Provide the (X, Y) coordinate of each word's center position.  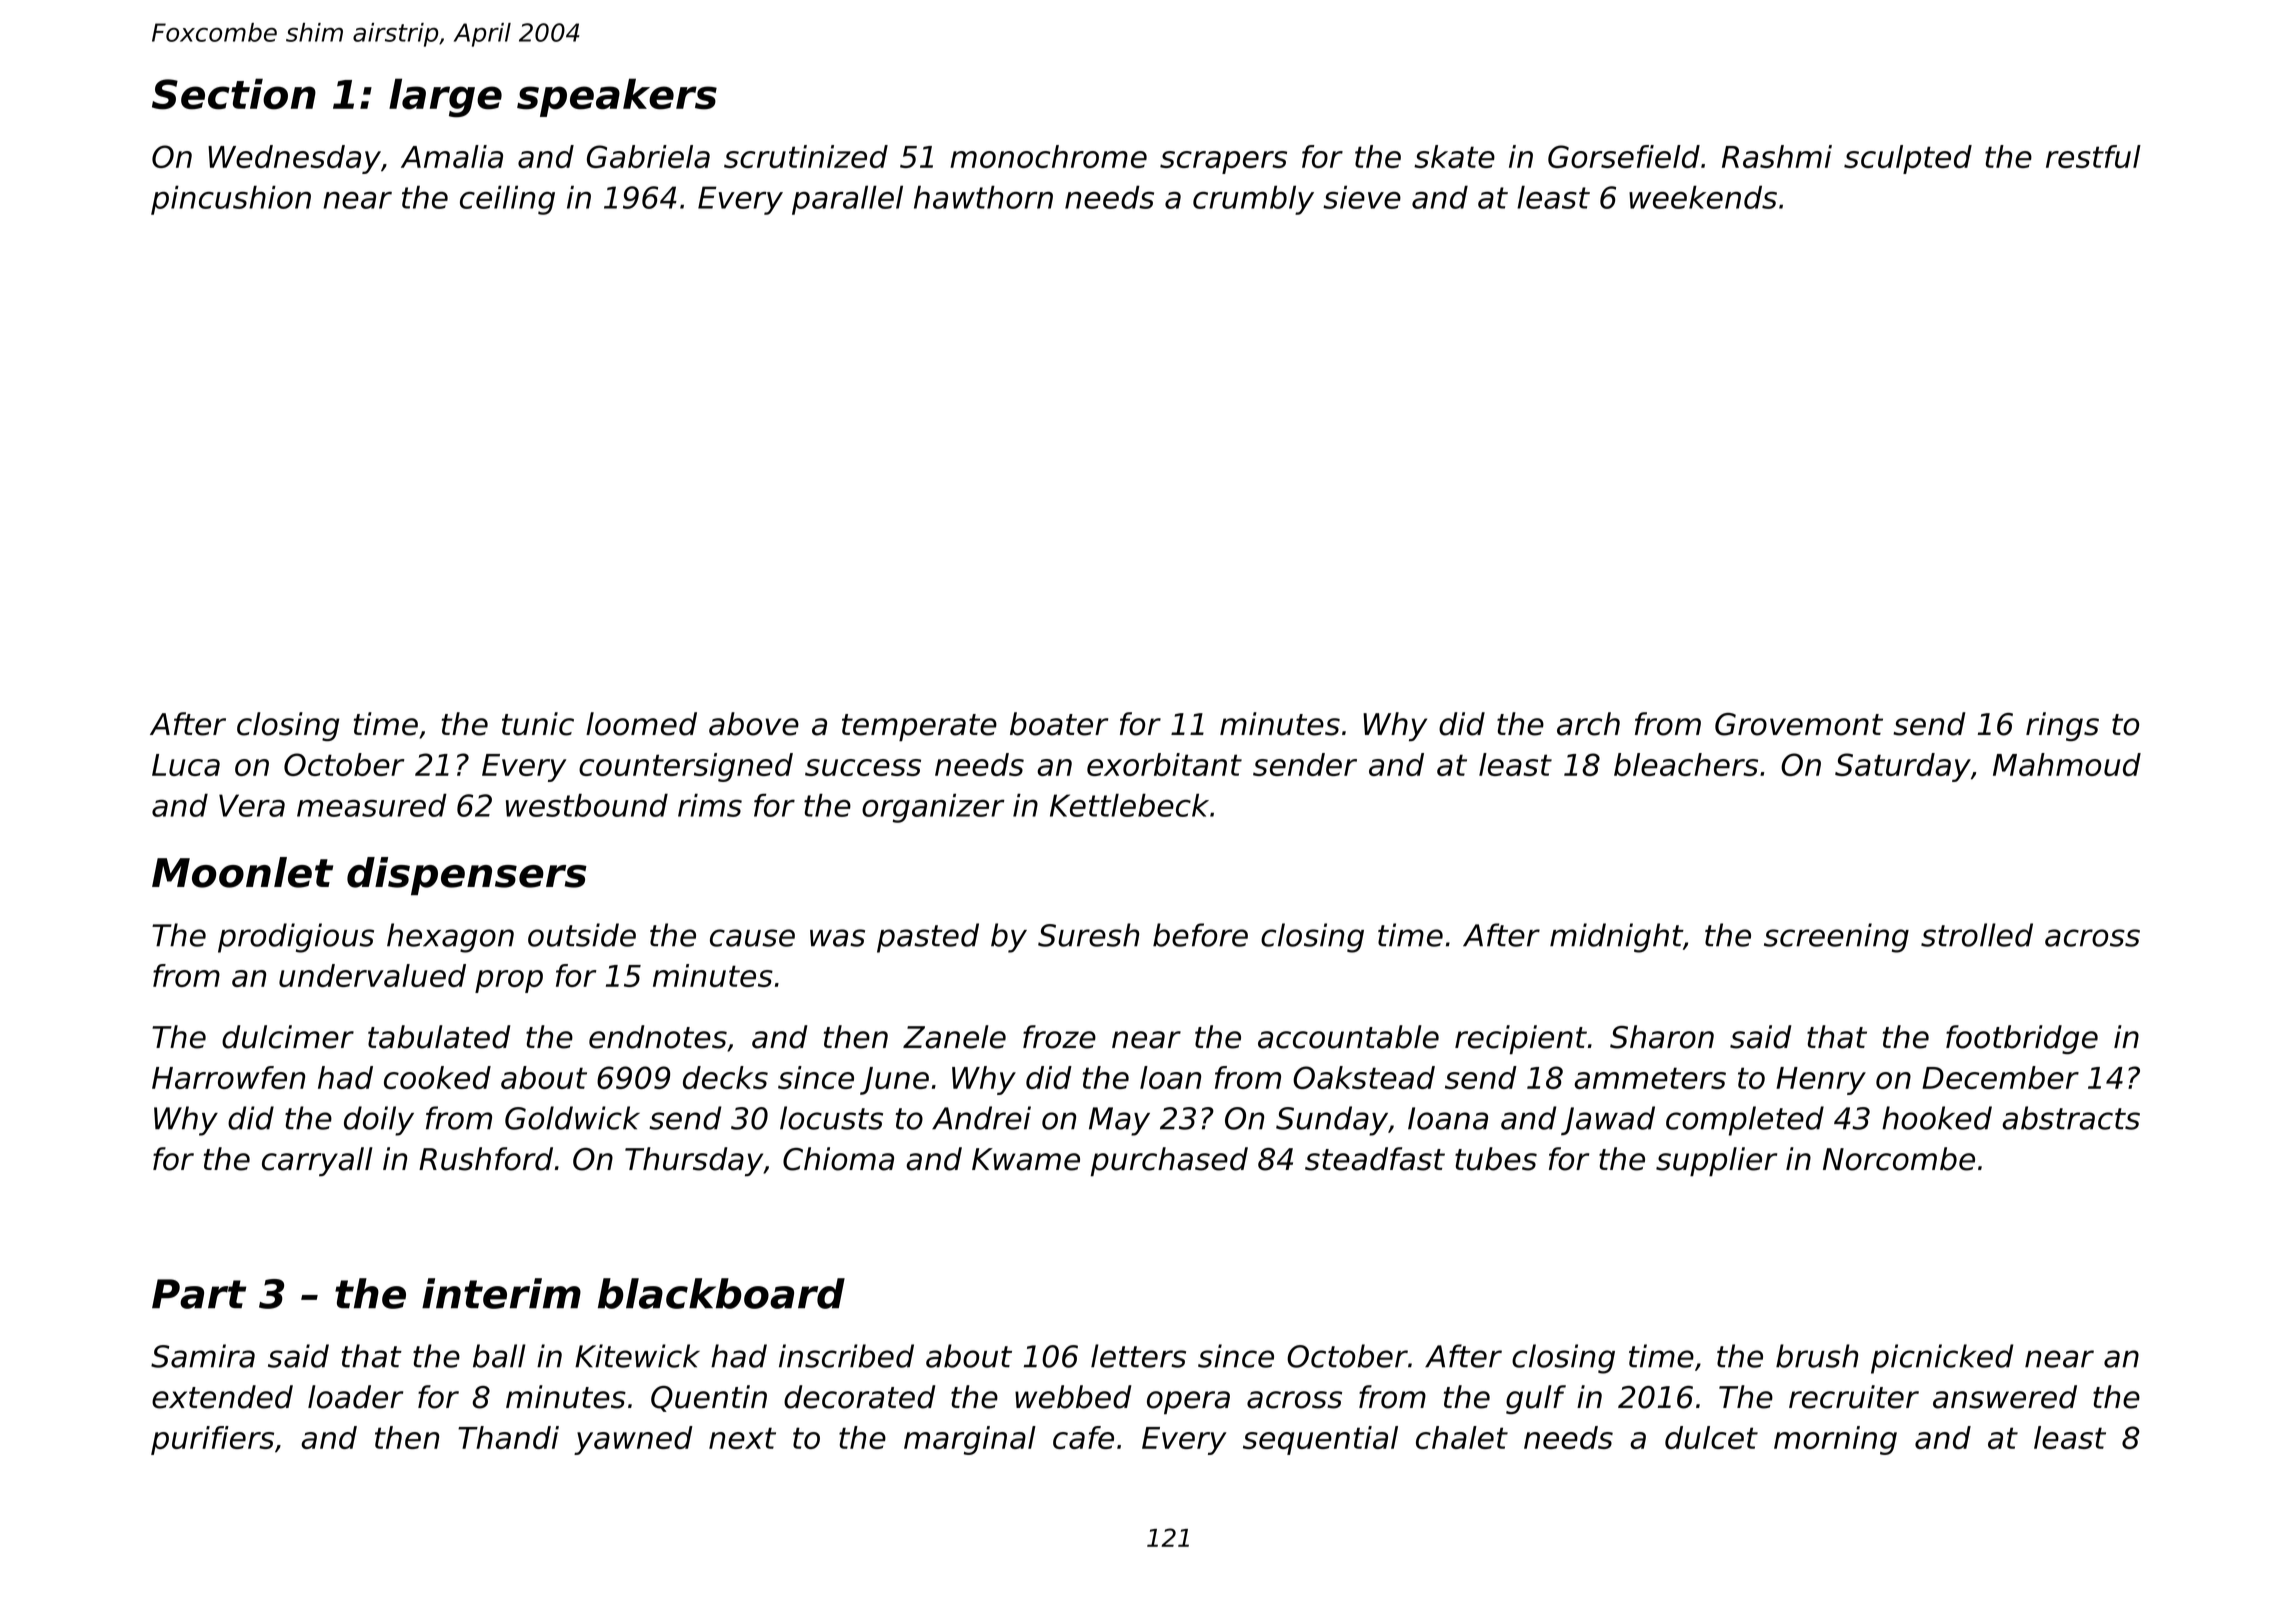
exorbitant (1164, 764)
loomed (641, 724)
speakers (617, 97)
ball (499, 1356)
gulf (1536, 1399)
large (445, 98)
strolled (1977, 935)
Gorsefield (1624, 156)
